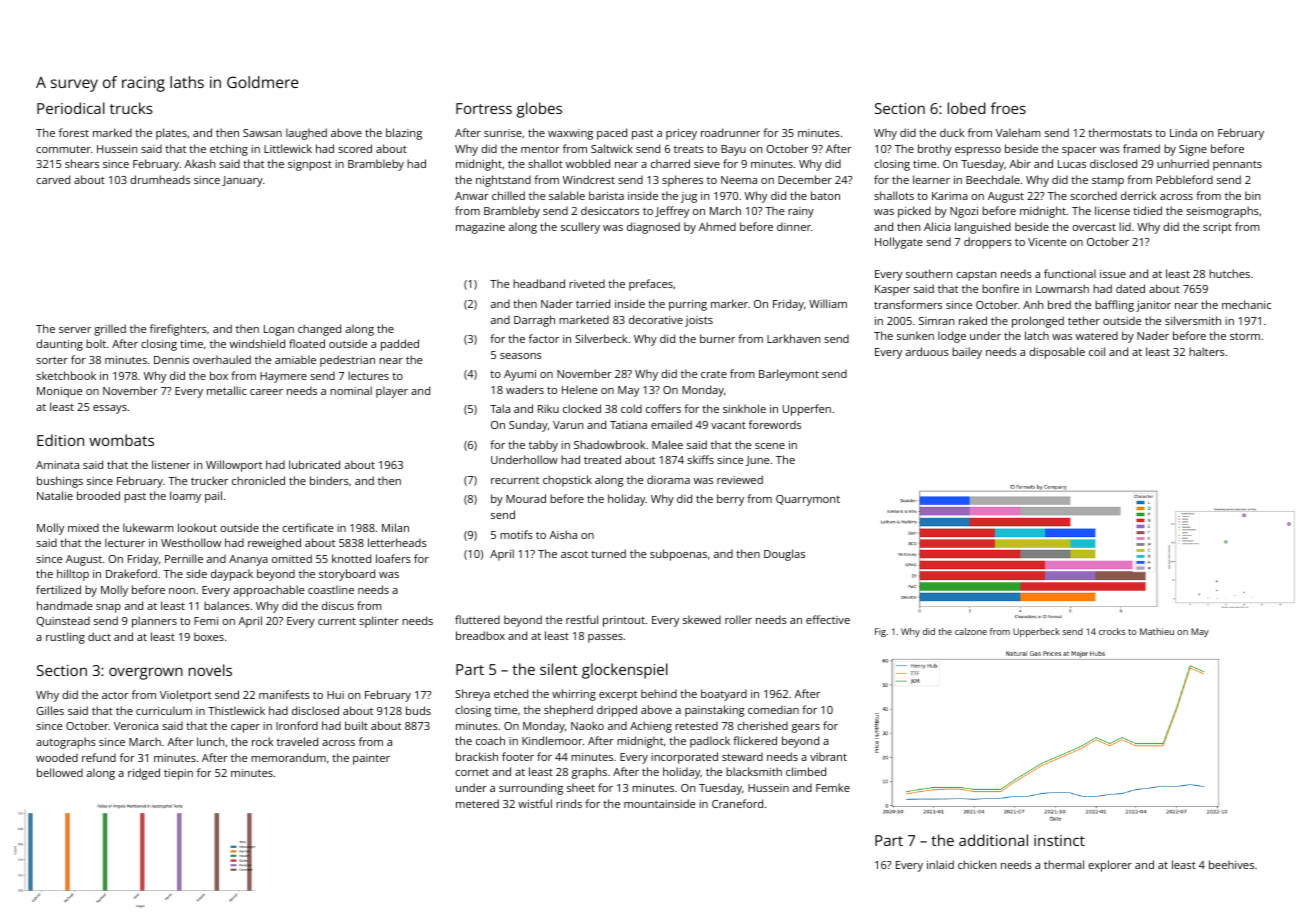 The height and width of the screenshot is (924, 1308). I want to click on Linda, so click(1183, 132).
